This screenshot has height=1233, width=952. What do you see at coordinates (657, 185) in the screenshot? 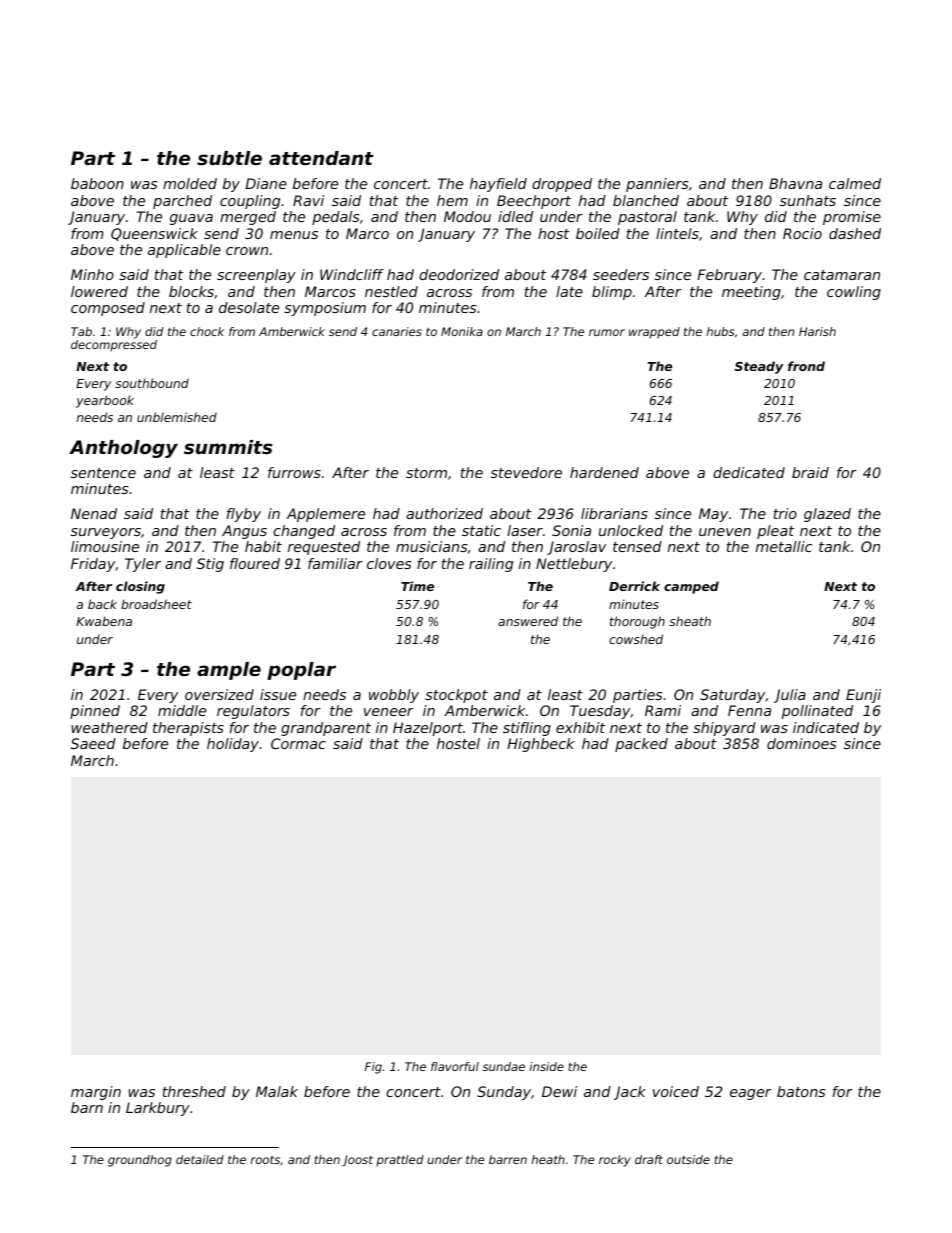
I see `panniers` at bounding box center [657, 185].
